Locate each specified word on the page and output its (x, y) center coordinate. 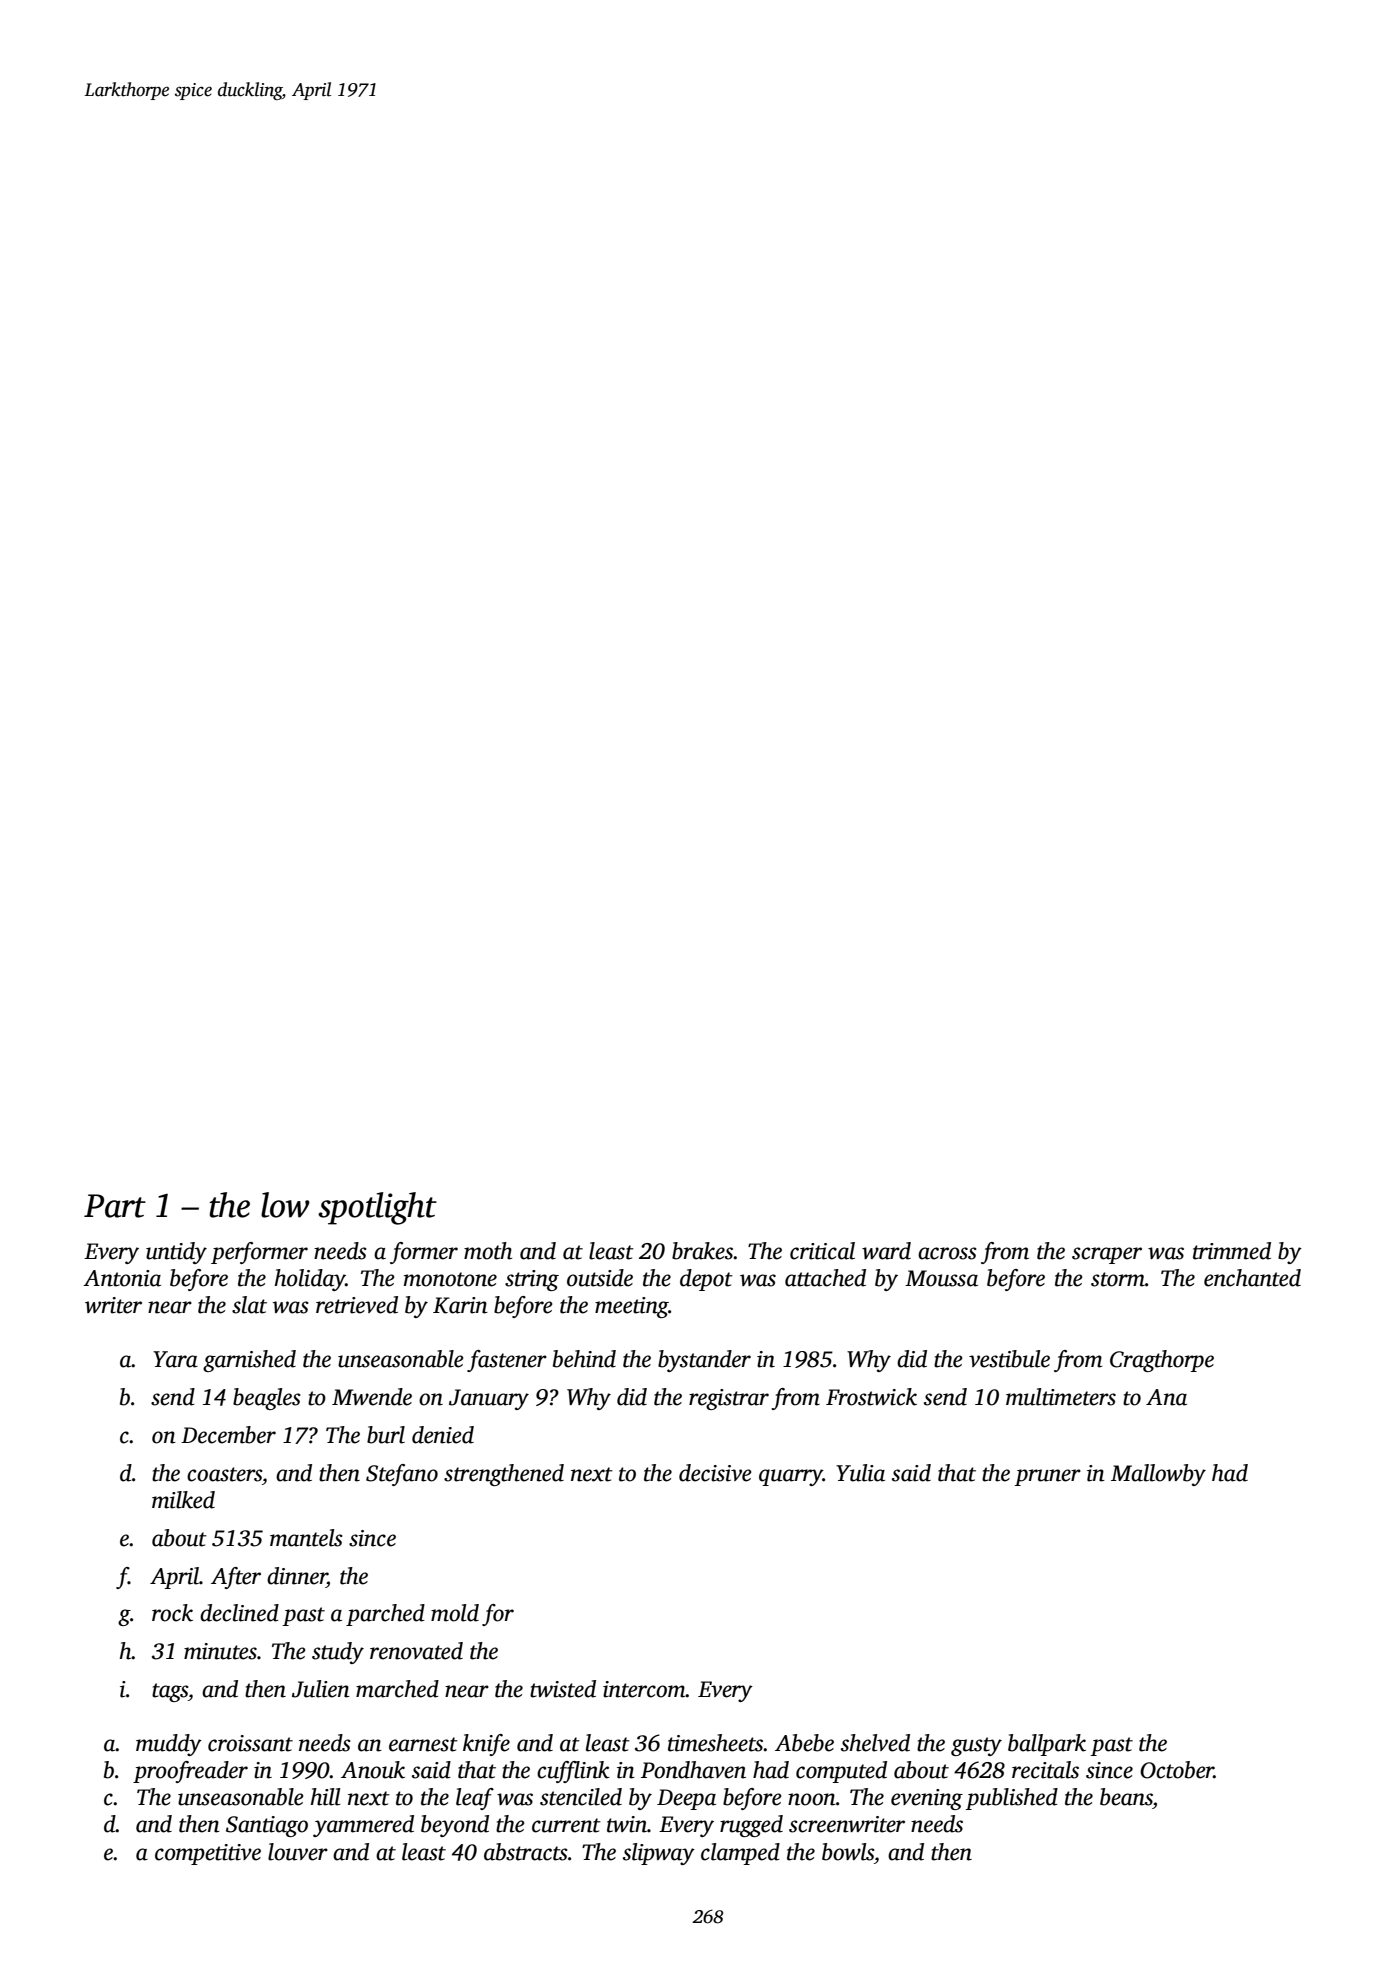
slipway (659, 1854)
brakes (703, 1251)
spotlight (377, 1208)
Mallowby (1158, 1475)
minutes (220, 1651)
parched (385, 1615)
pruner (1048, 1477)
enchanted (1252, 1278)
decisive (715, 1473)
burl (386, 1435)
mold (455, 1613)
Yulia (860, 1473)
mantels (306, 1538)
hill (326, 1797)
